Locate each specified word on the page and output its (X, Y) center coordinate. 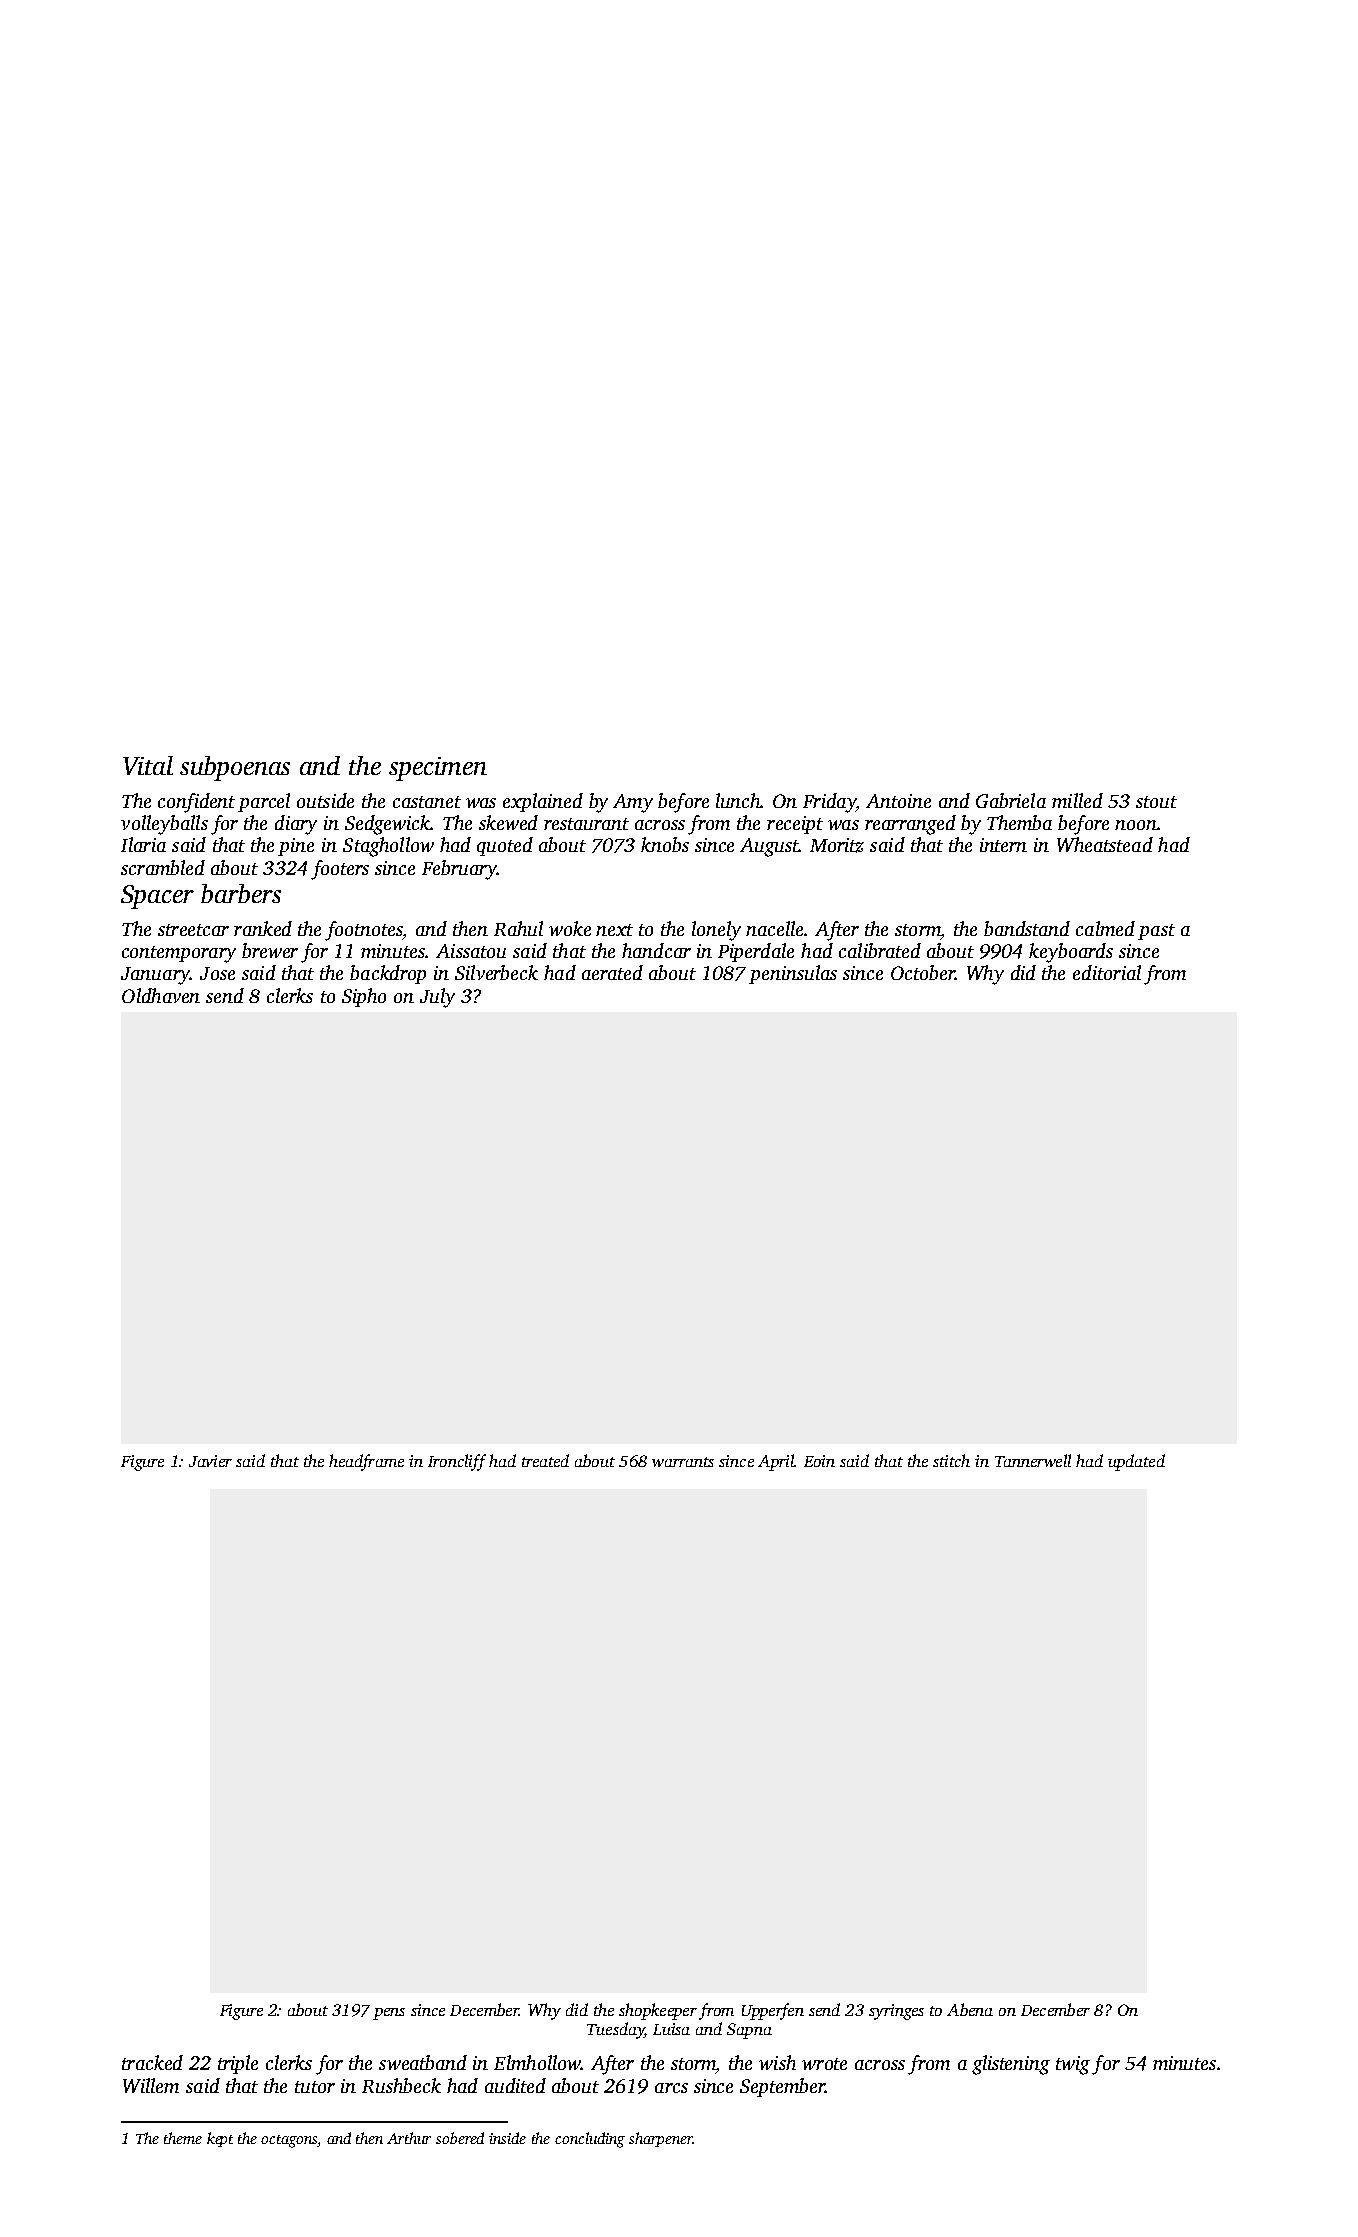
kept (220, 2139)
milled (1077, 800)
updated (1136, 1462)
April (776, 1462)
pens (389, 2014)
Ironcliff (457, 1462)
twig (1073, 2065)
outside (325, 800)
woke (570, 928)
